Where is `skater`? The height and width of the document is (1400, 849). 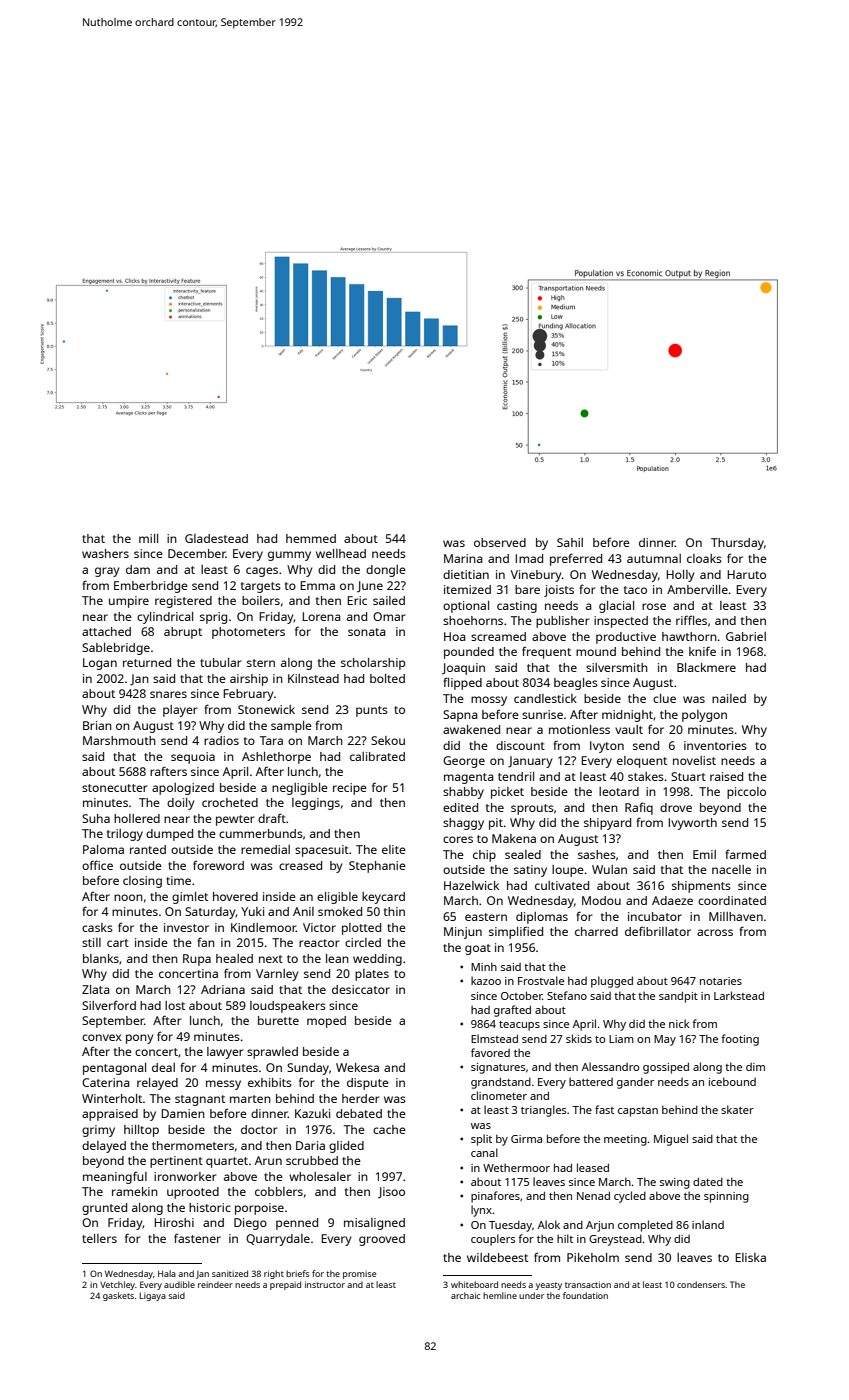
skater is located at coordinates (737, 1109).
